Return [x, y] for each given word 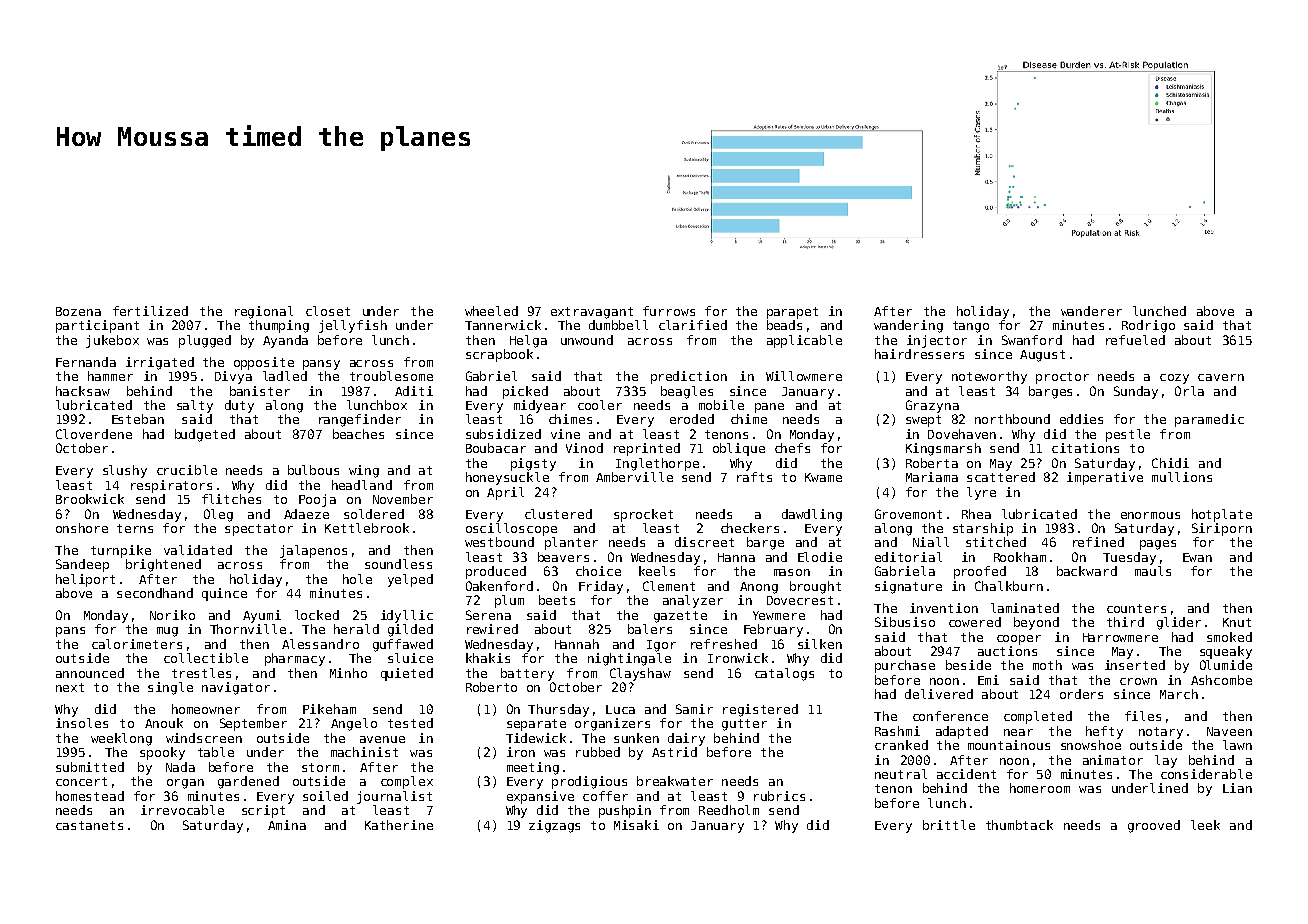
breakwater [675, 781]
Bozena [78, 311]
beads [784, 325]
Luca [620, 709]
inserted [1135, 665]
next [70, 687]
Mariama [932, 477]
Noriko [172, 615]
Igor [661, 646]
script [263, 811]
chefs [792, 448]
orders [1081, 694]
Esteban [138, 419]
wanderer [1091, 311]
